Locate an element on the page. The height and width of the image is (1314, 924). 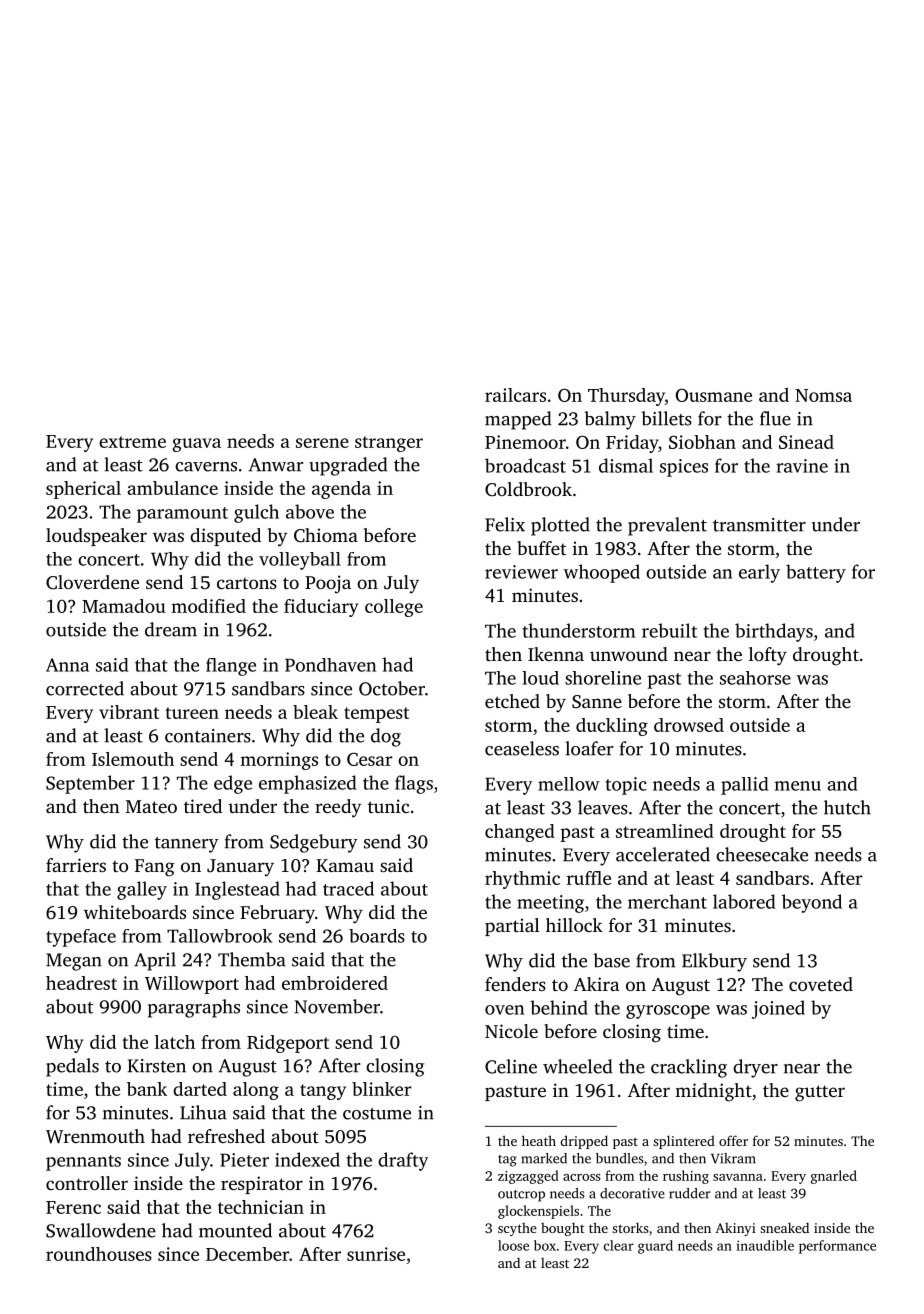
gnarled is located at coordinates (834, 1177).
